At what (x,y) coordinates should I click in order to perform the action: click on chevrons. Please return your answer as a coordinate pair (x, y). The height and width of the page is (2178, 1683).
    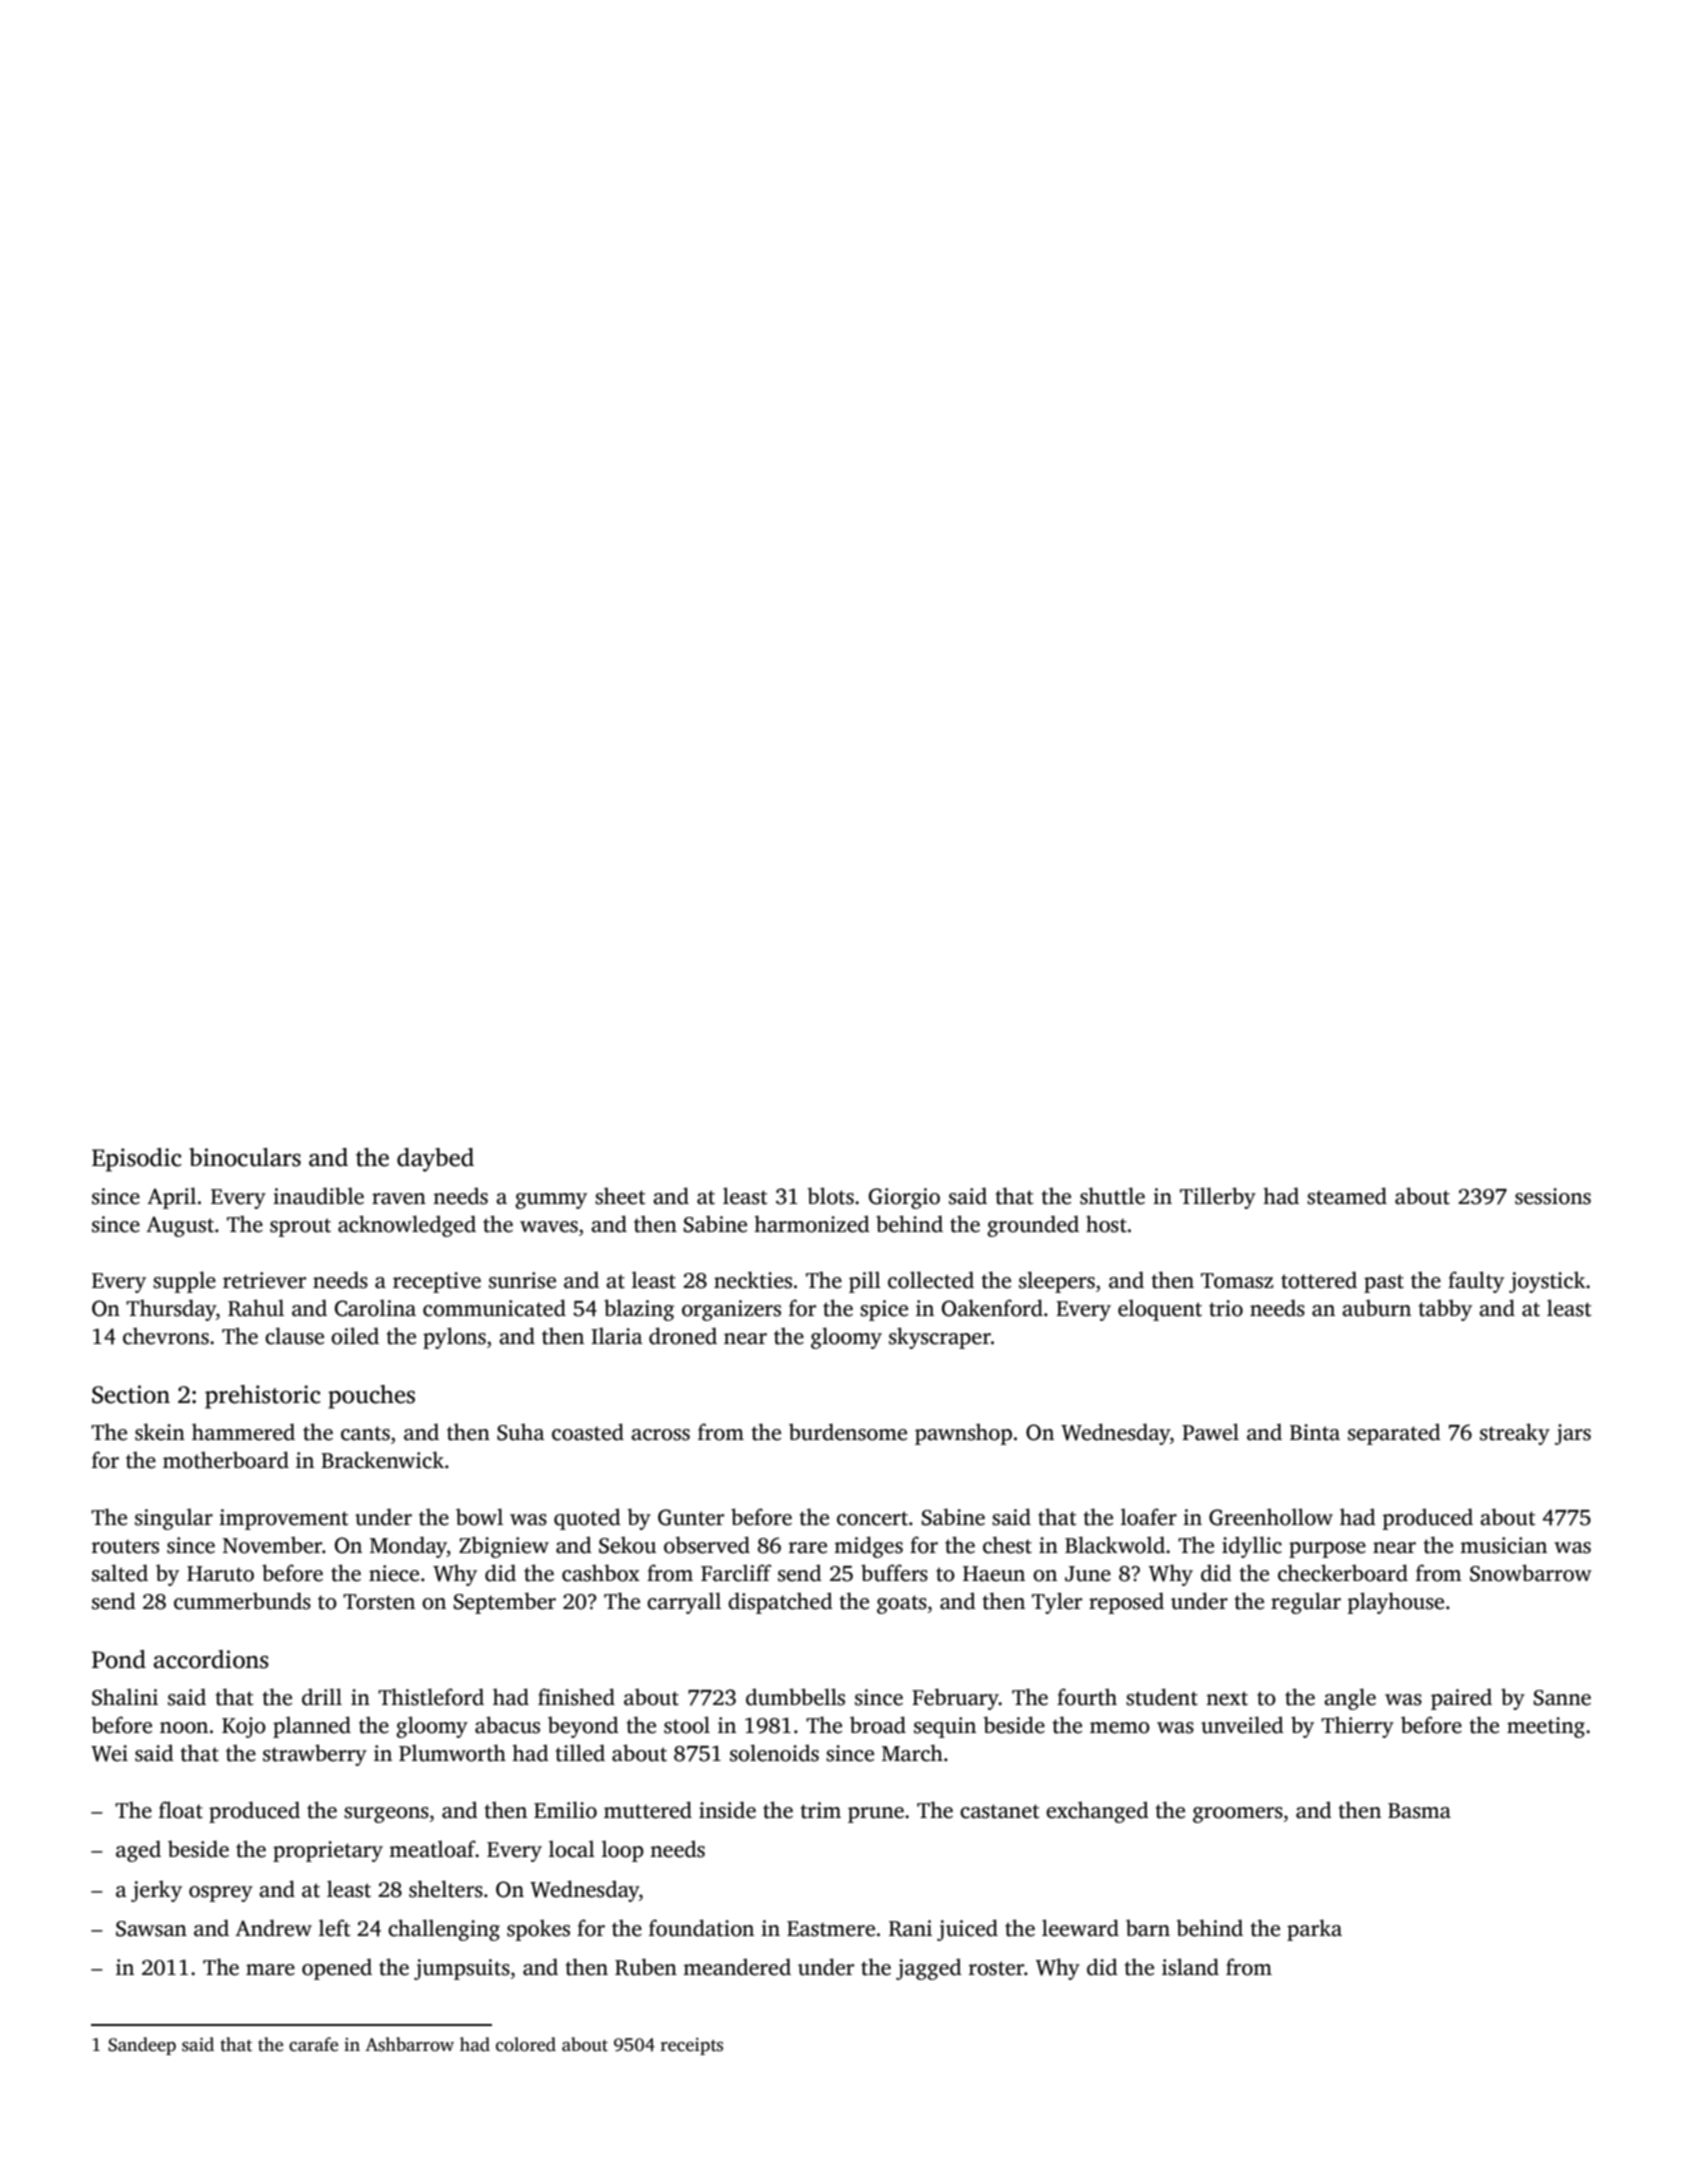
    Looking at the image, I should click on (166, 1336).
